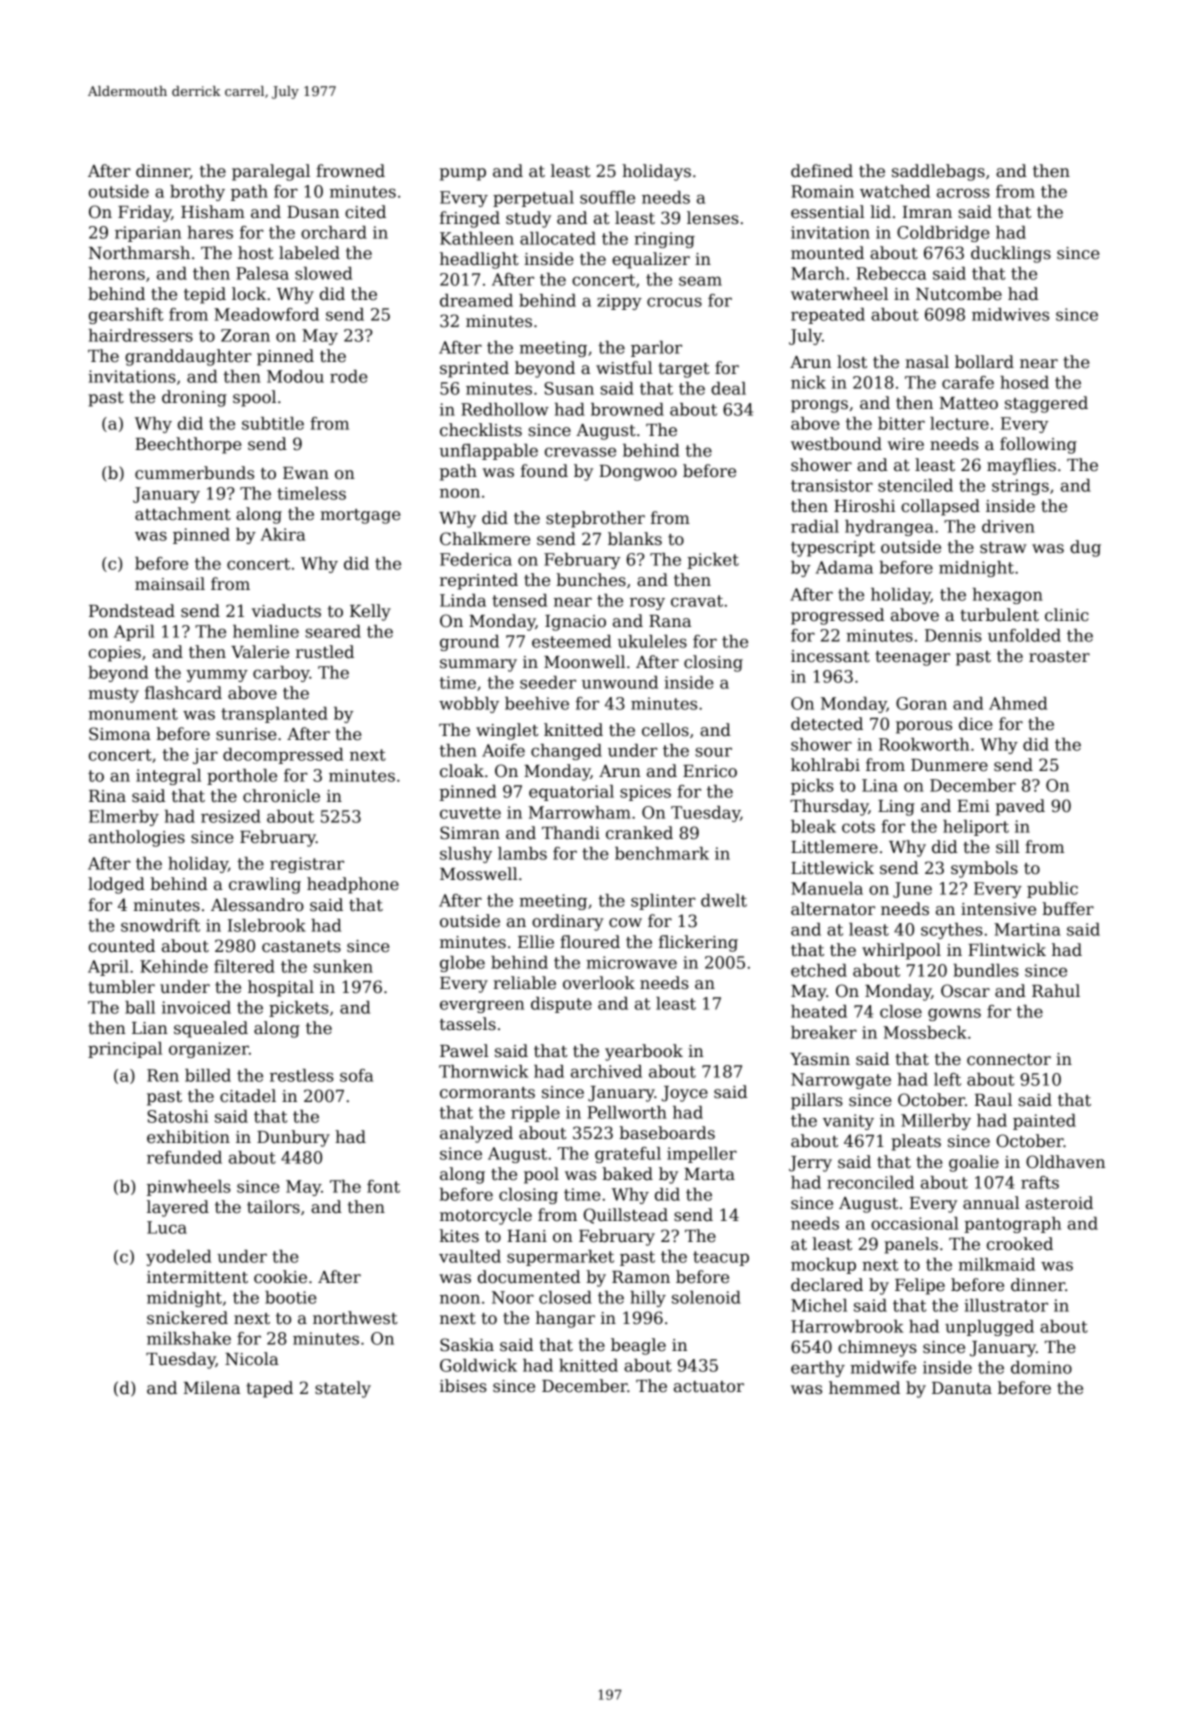  I want to click on Rana, so click(670, 621).
